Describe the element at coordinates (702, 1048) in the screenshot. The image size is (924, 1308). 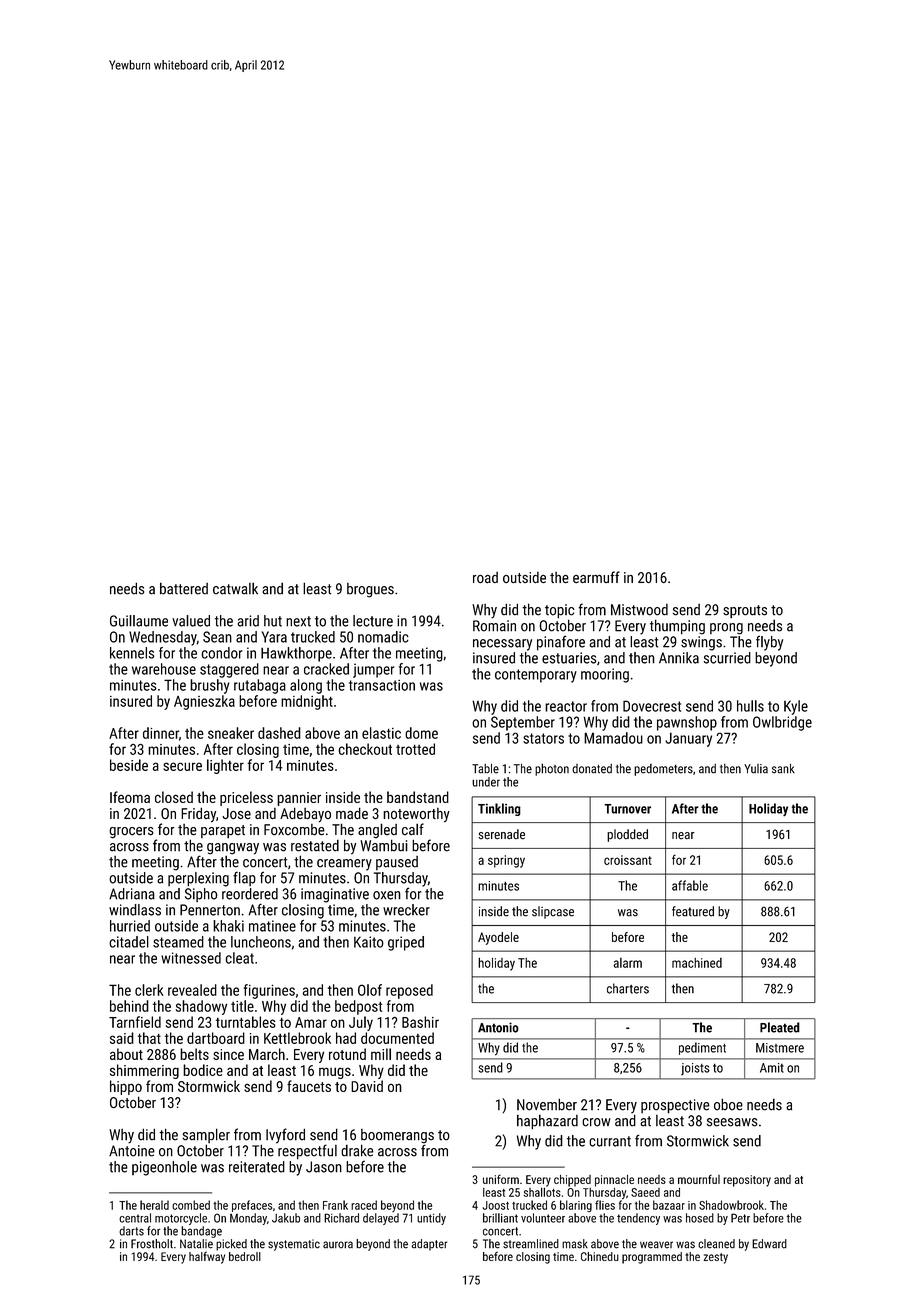
I see `pediment` at that location.
